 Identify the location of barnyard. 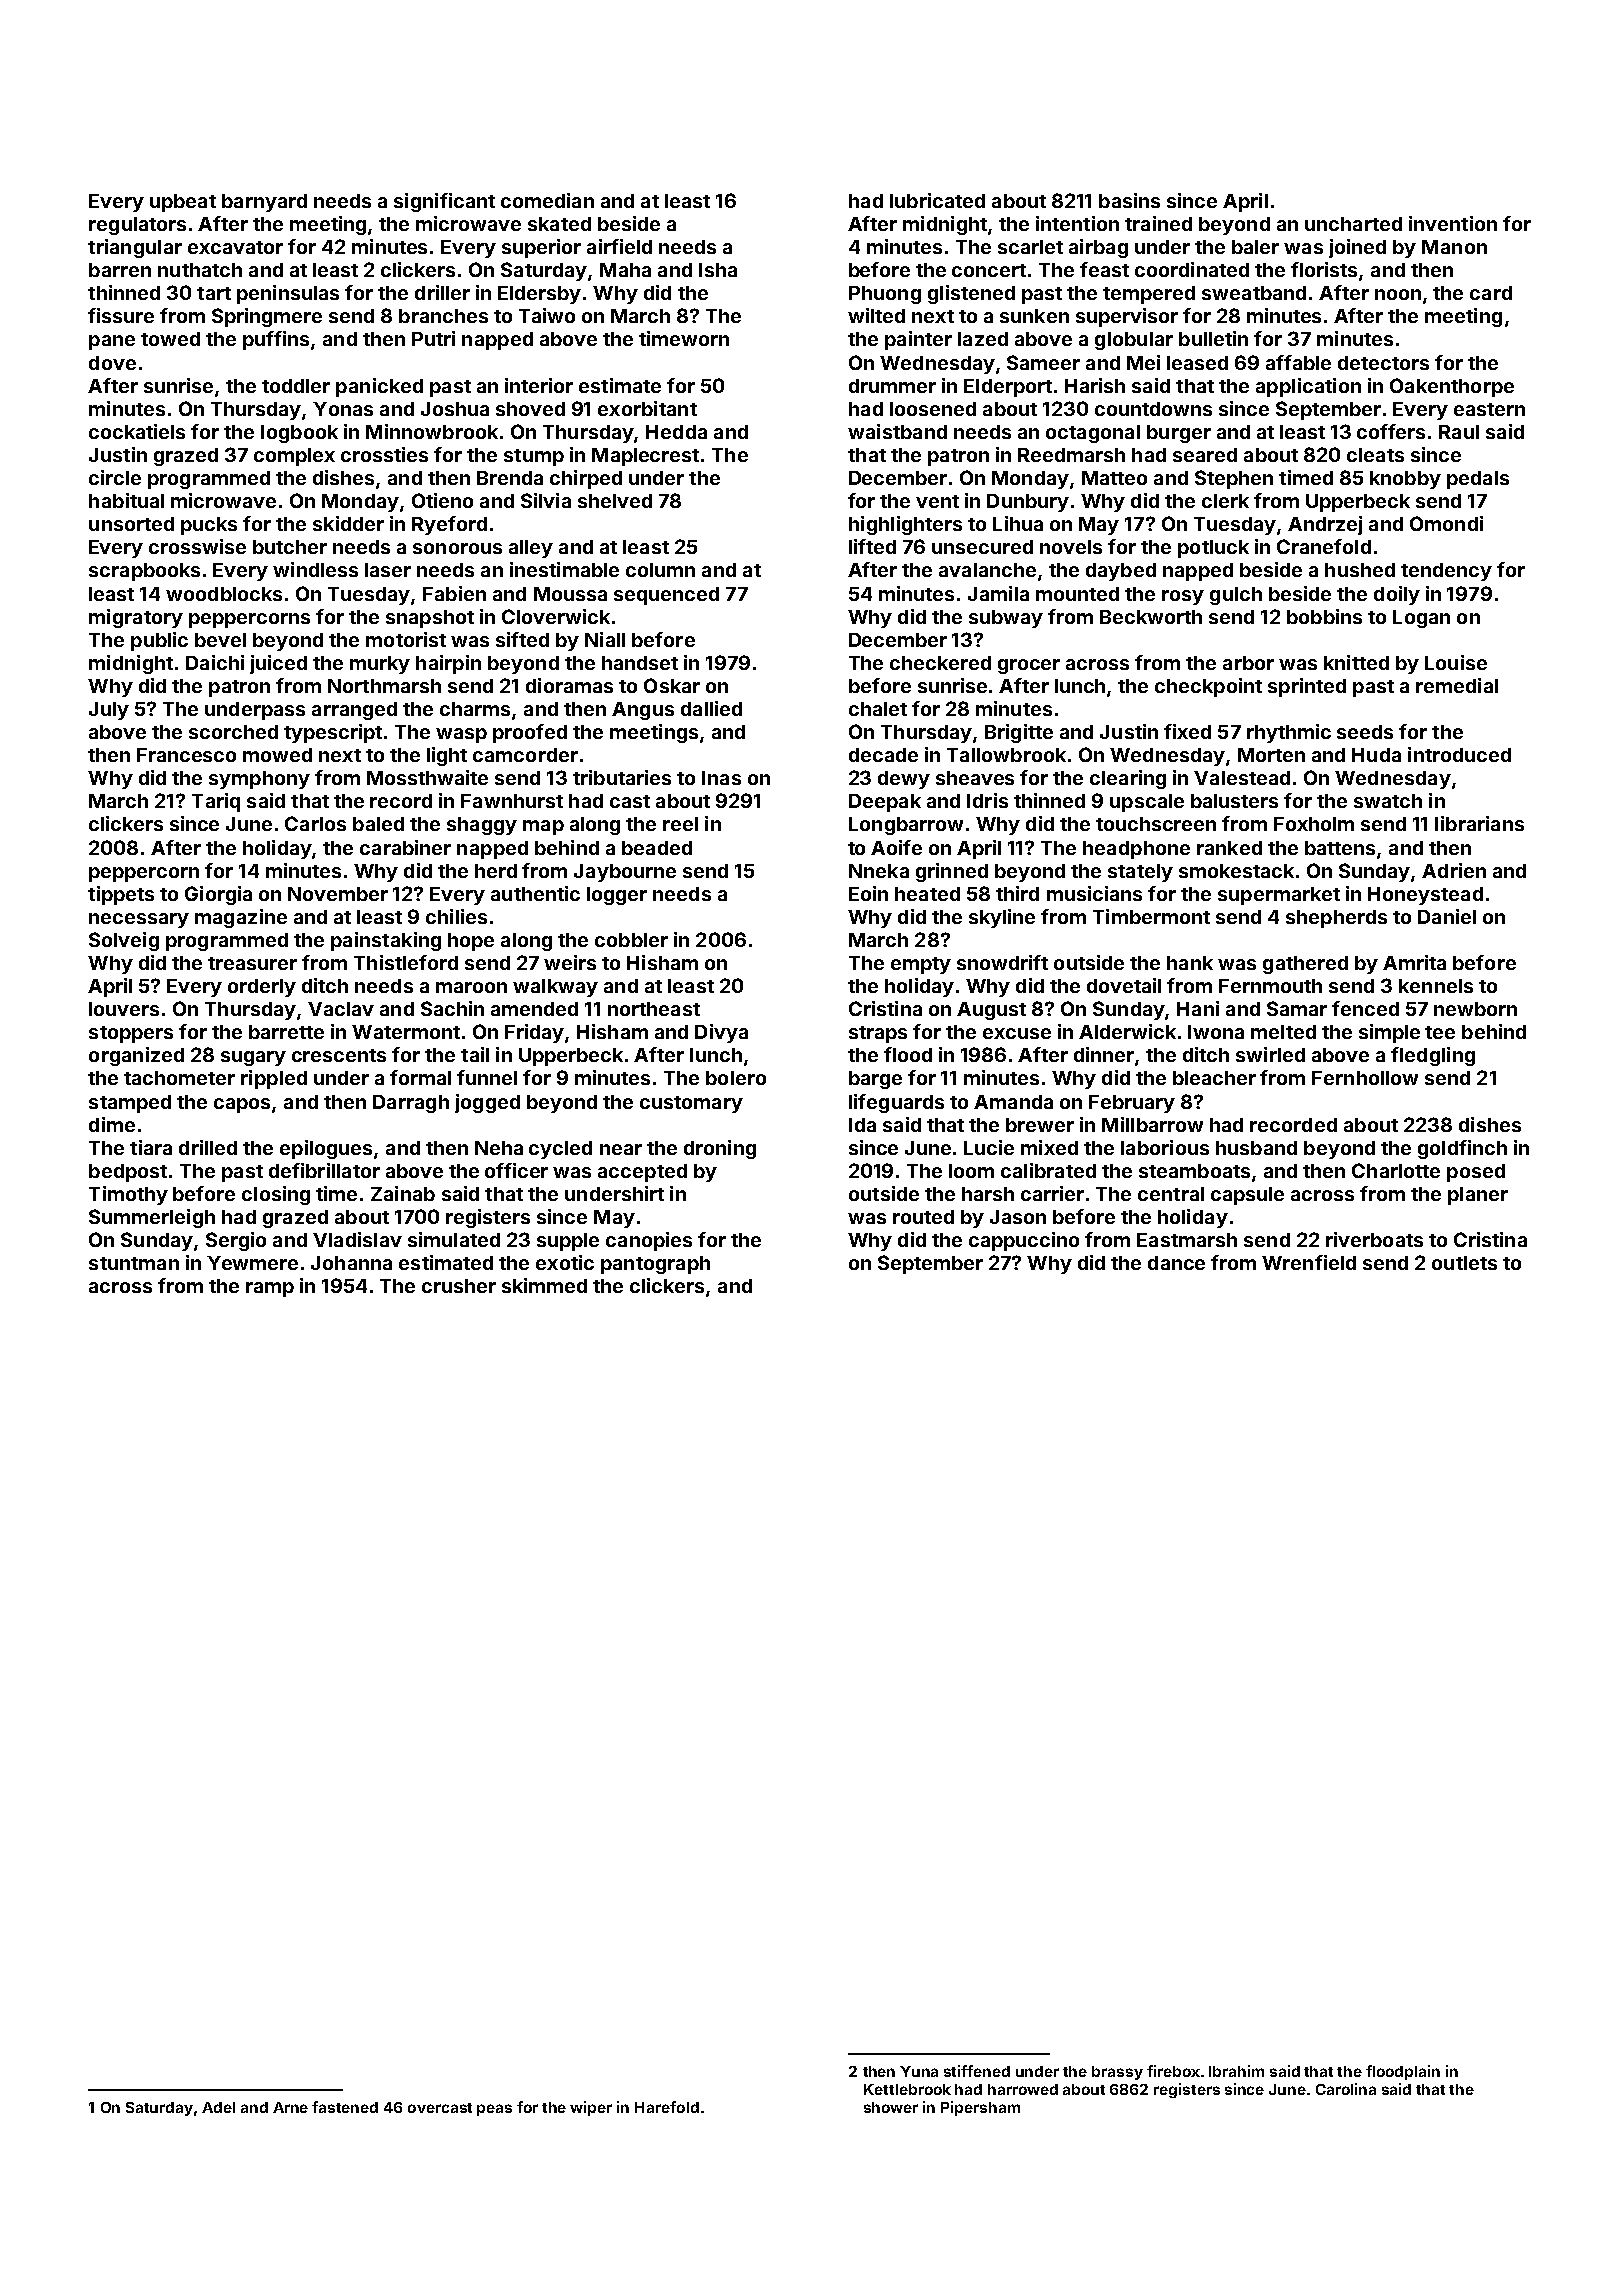
(264, 203).
